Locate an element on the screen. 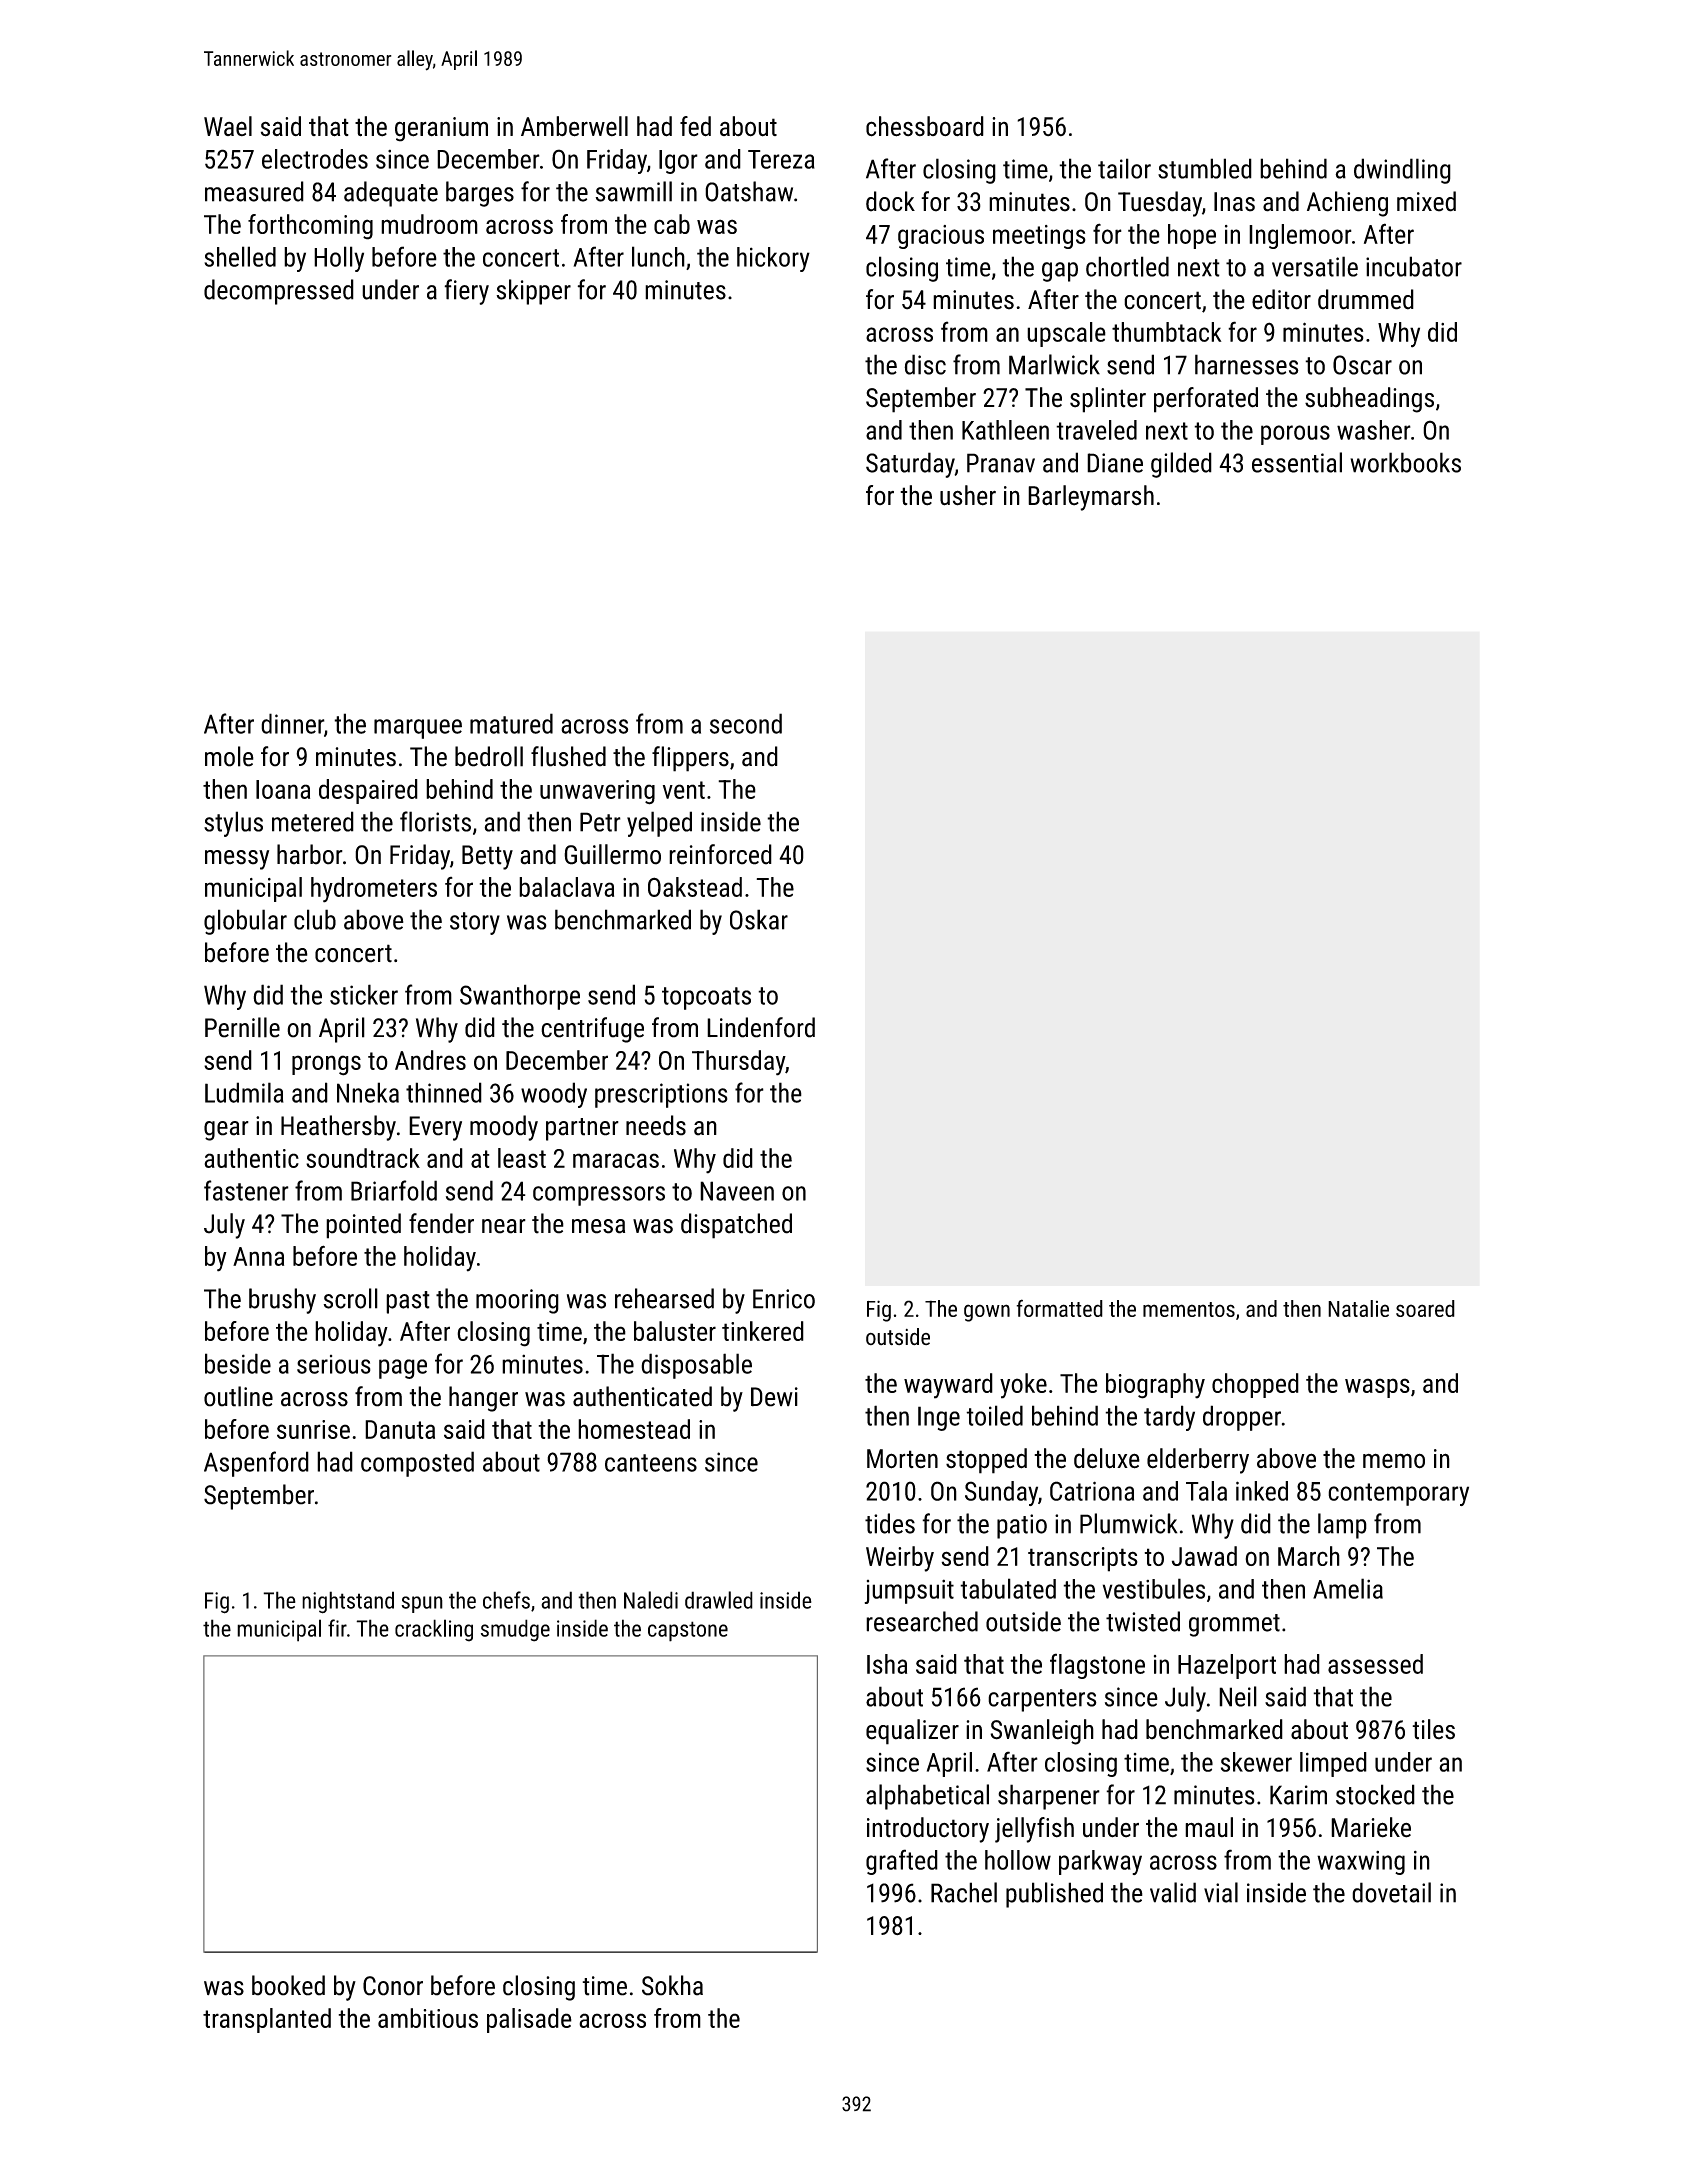  homestead is located at coordinates (634, 1429).
